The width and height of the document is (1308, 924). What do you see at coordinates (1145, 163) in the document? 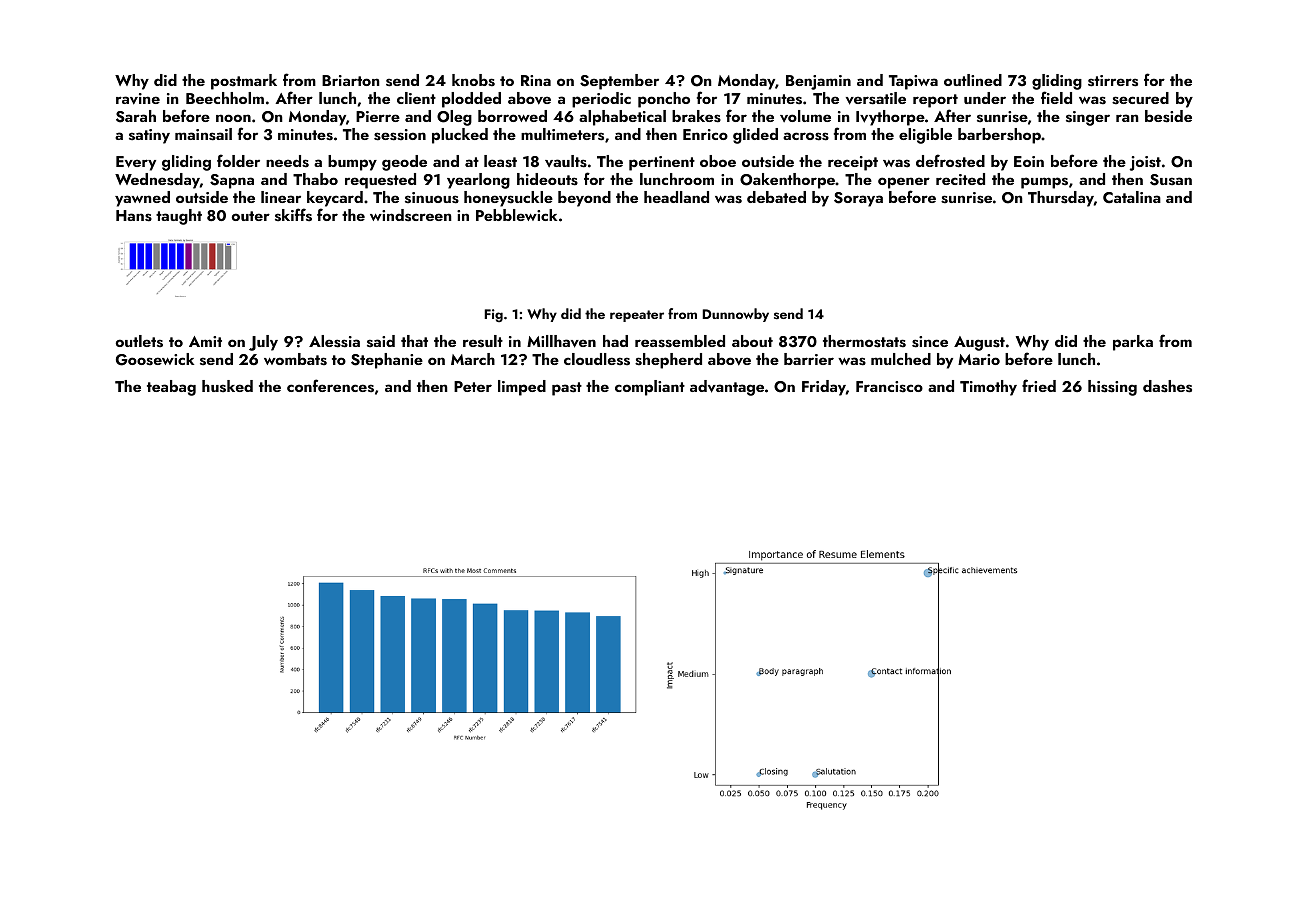
I see `joist` at bounding box center [1145, 163].
